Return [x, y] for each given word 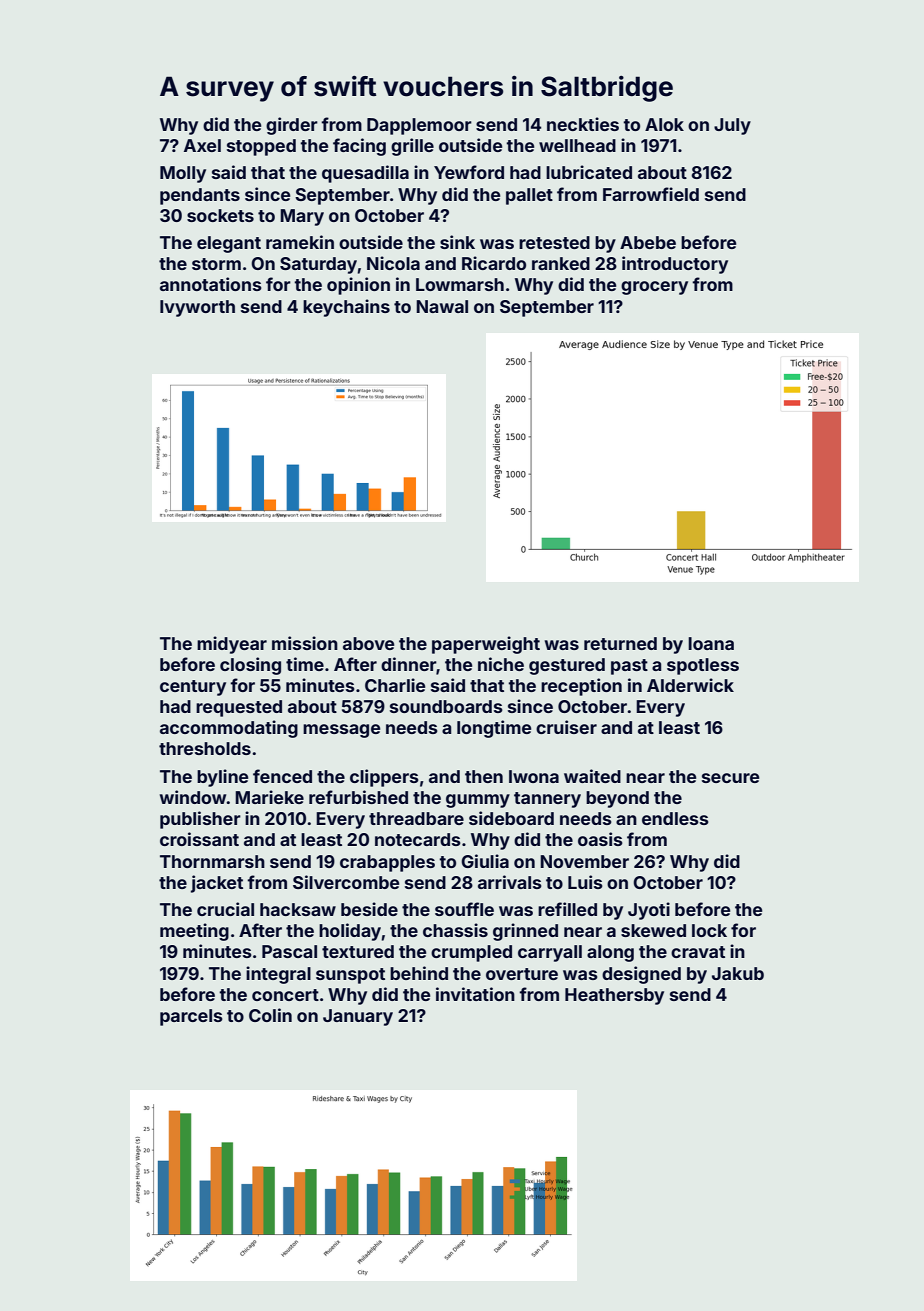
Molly [183, 174]
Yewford [469, 172]
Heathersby [614, 996]
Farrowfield [651, 194]
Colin [270, 1015]
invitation [475, 994]
